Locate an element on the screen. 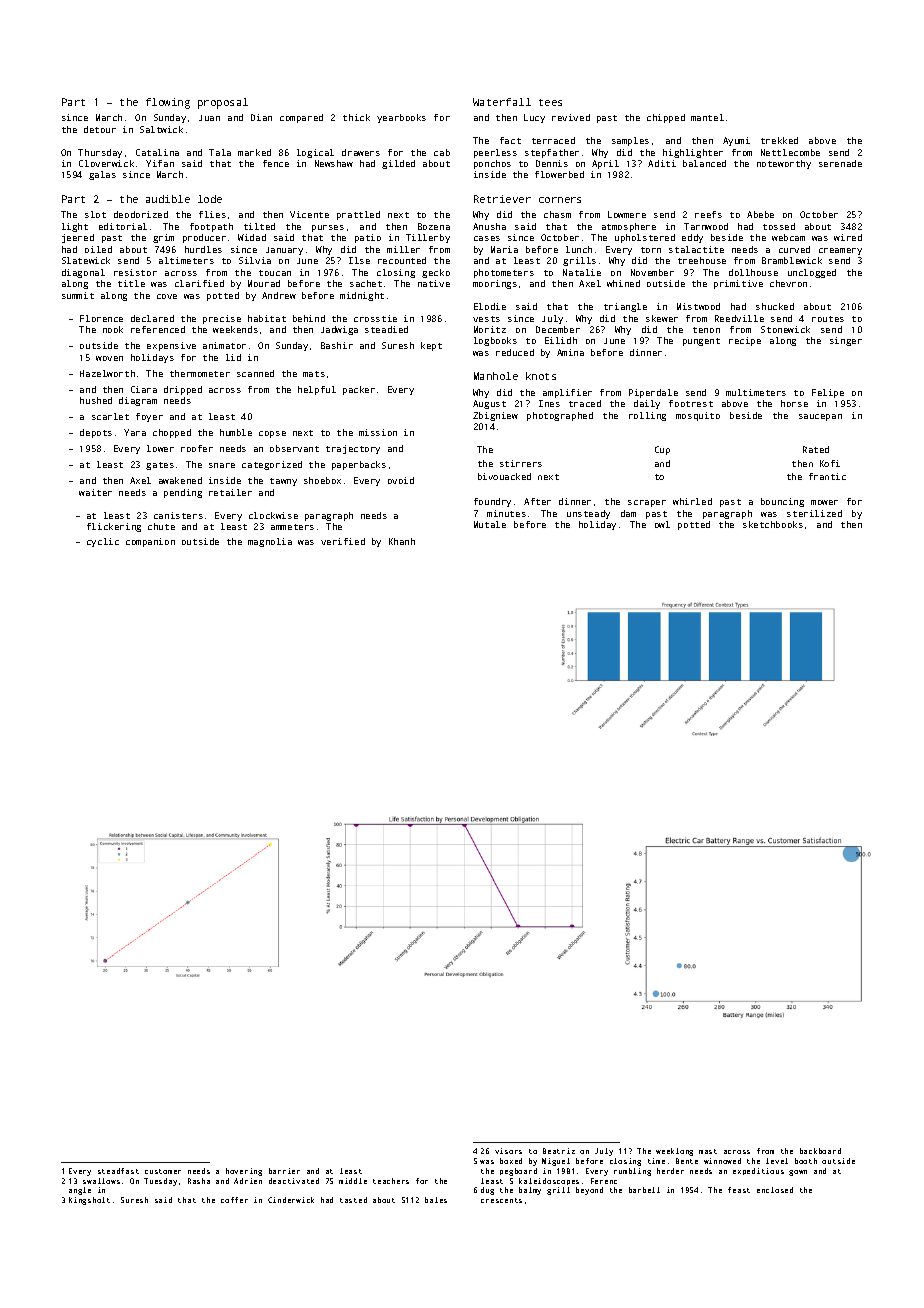 The height and width of the screenshot is (1308, 924). detour is located at coordinates (100, 129).
